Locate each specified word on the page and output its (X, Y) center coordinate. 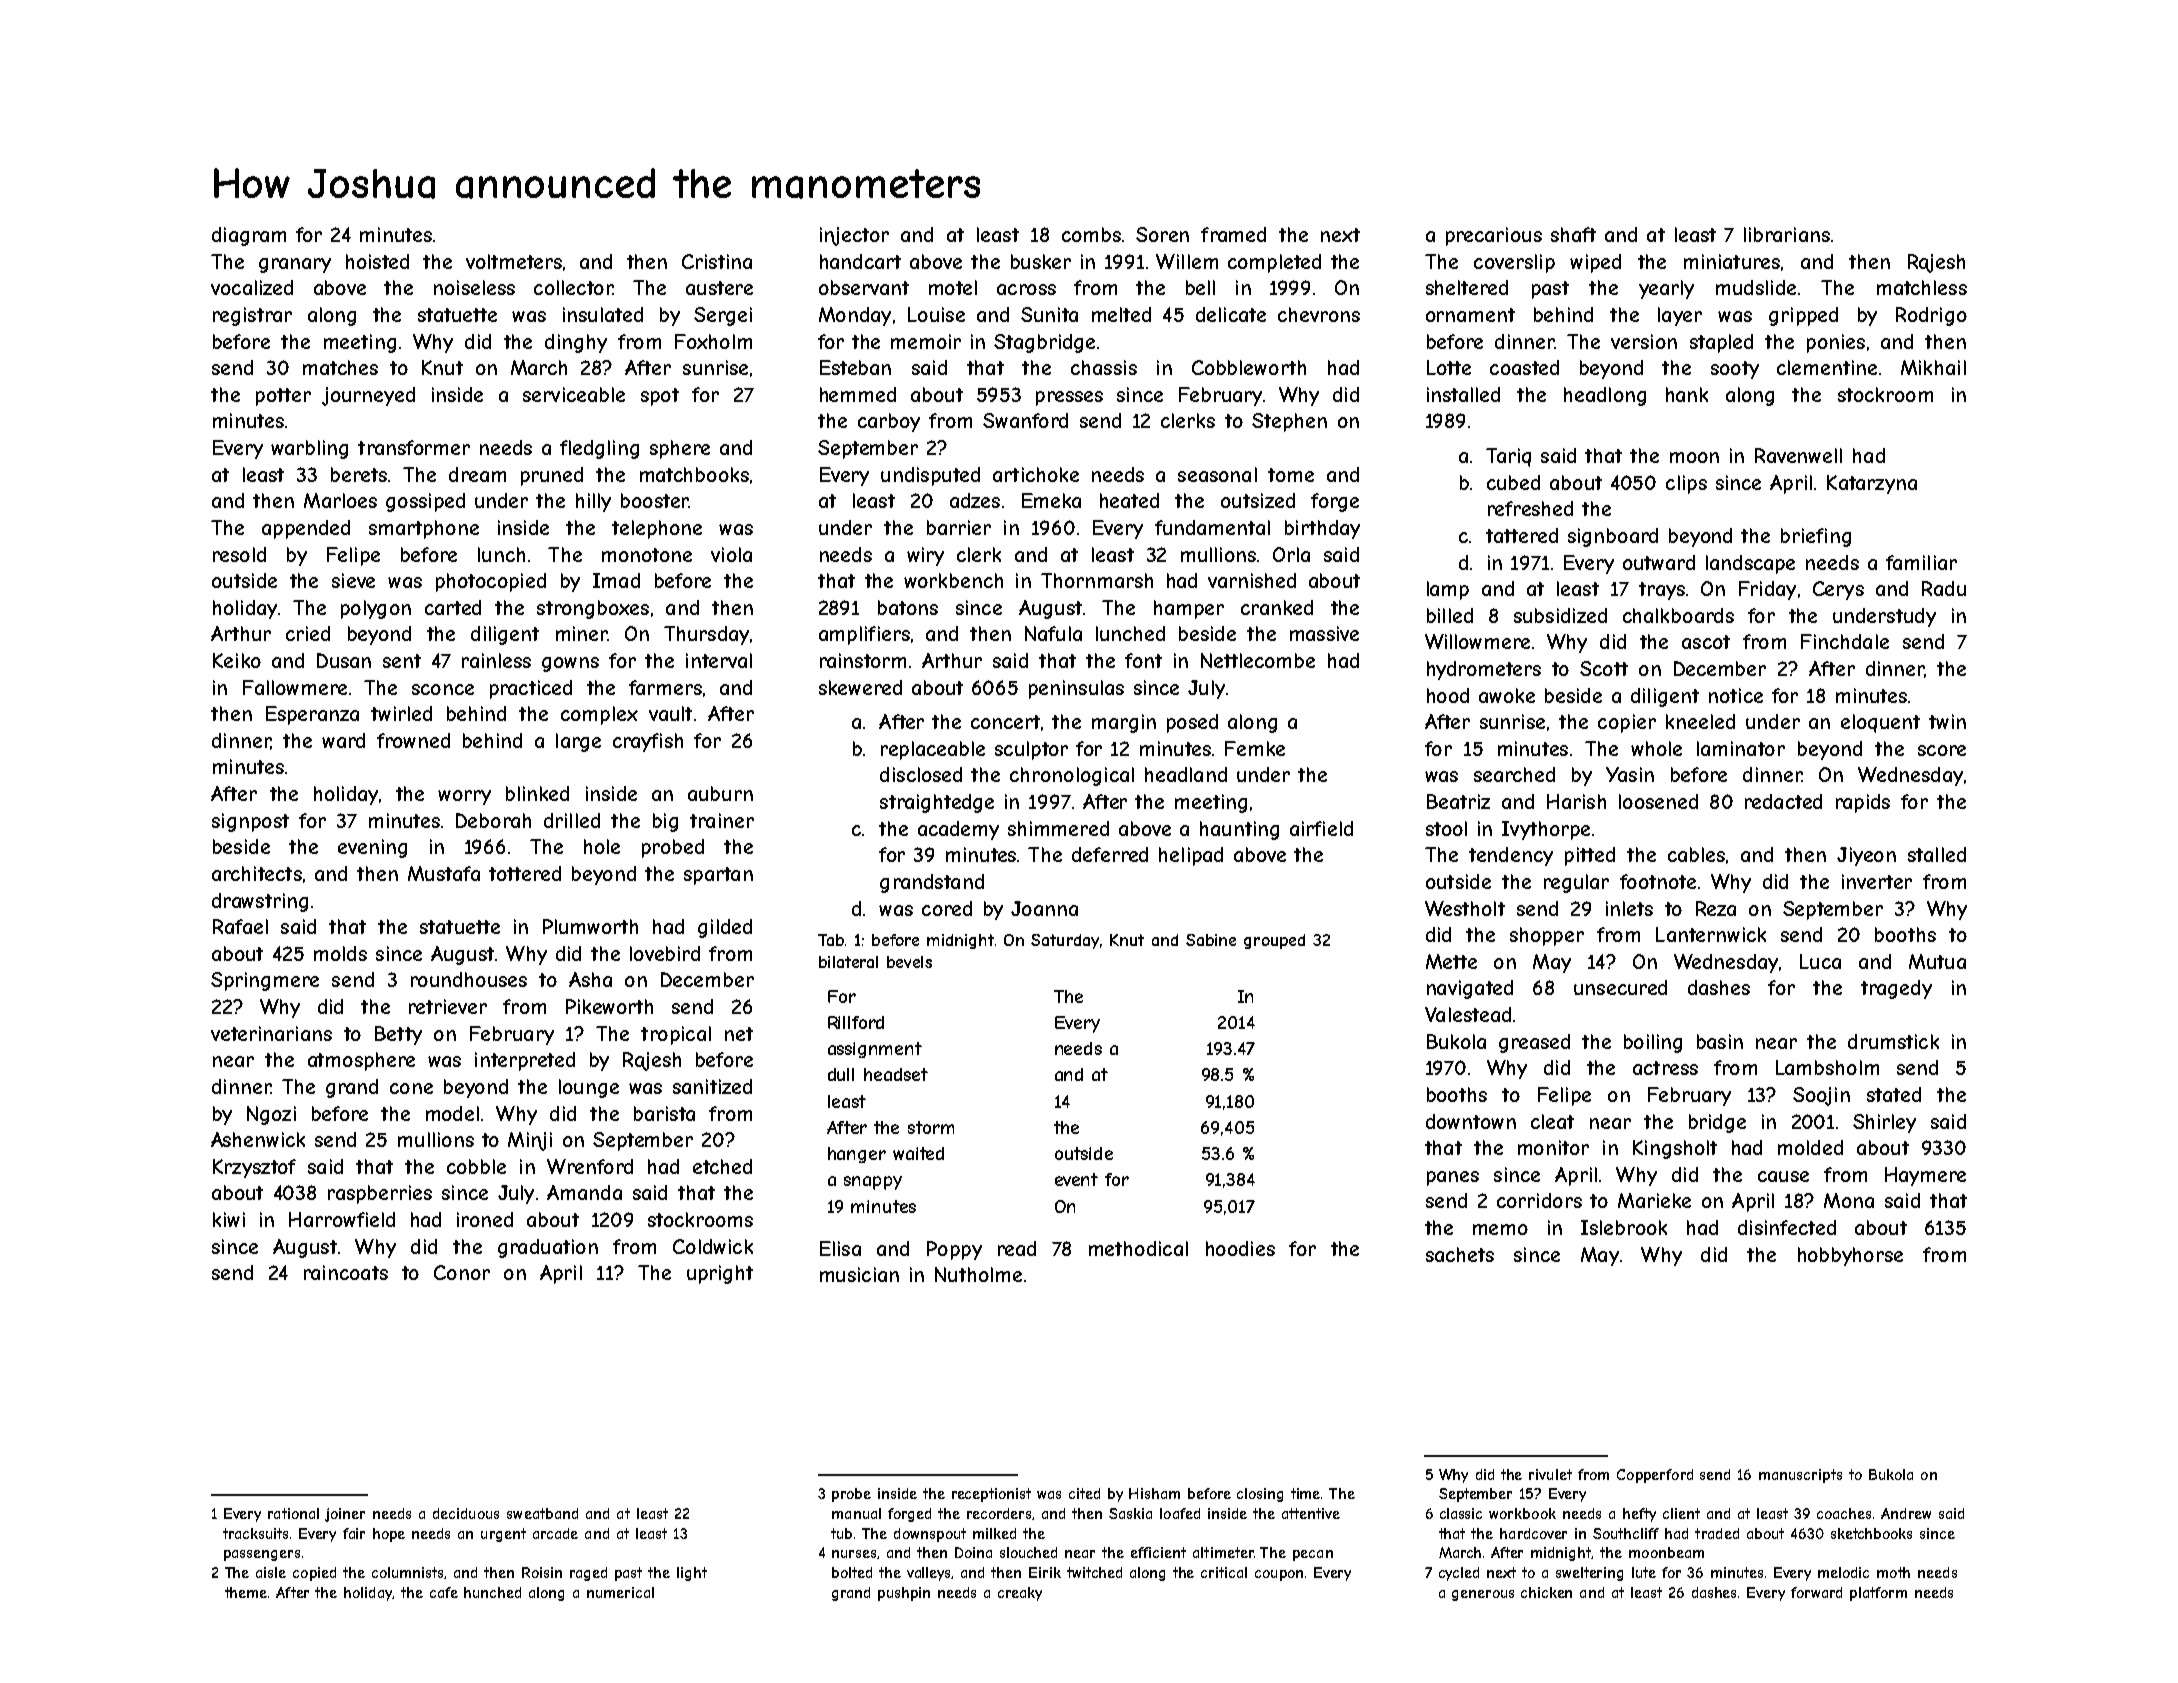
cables (1696, 854)
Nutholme (978, 1274)
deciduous (466, 1513)
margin (1124, 723)
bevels (909, 962)
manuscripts (1800, 1476)
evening (372, 848)
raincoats (346, 1272)
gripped (1803, 316)
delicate (1231, 314)
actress (1665, 1068)
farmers (665, 687)
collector (573, 287)
